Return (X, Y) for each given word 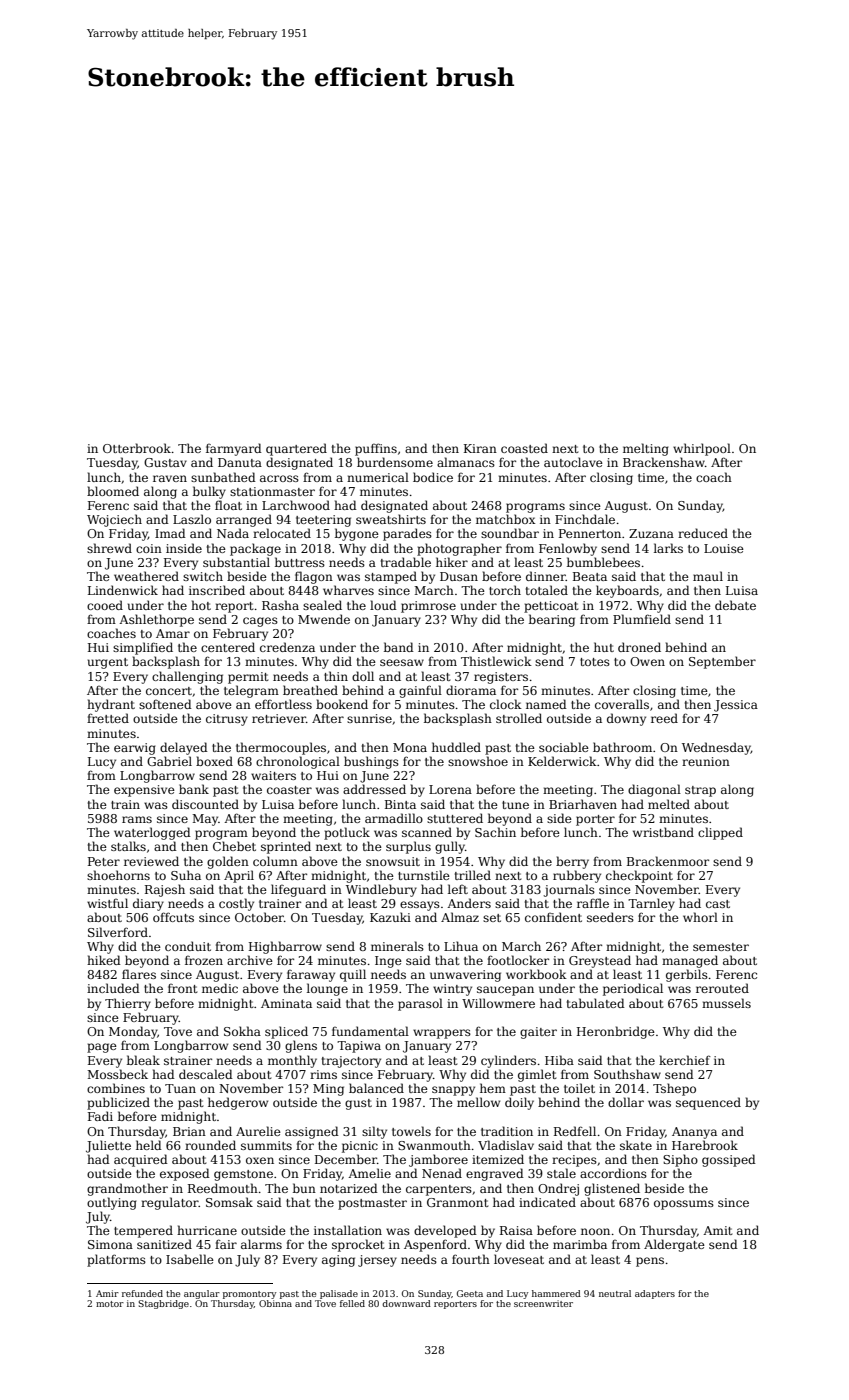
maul (708, 576)
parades (407, 534)
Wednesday (716, 748)
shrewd (109, 548)
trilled (473, 875)
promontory (249, 1295)
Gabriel (169, 761)
